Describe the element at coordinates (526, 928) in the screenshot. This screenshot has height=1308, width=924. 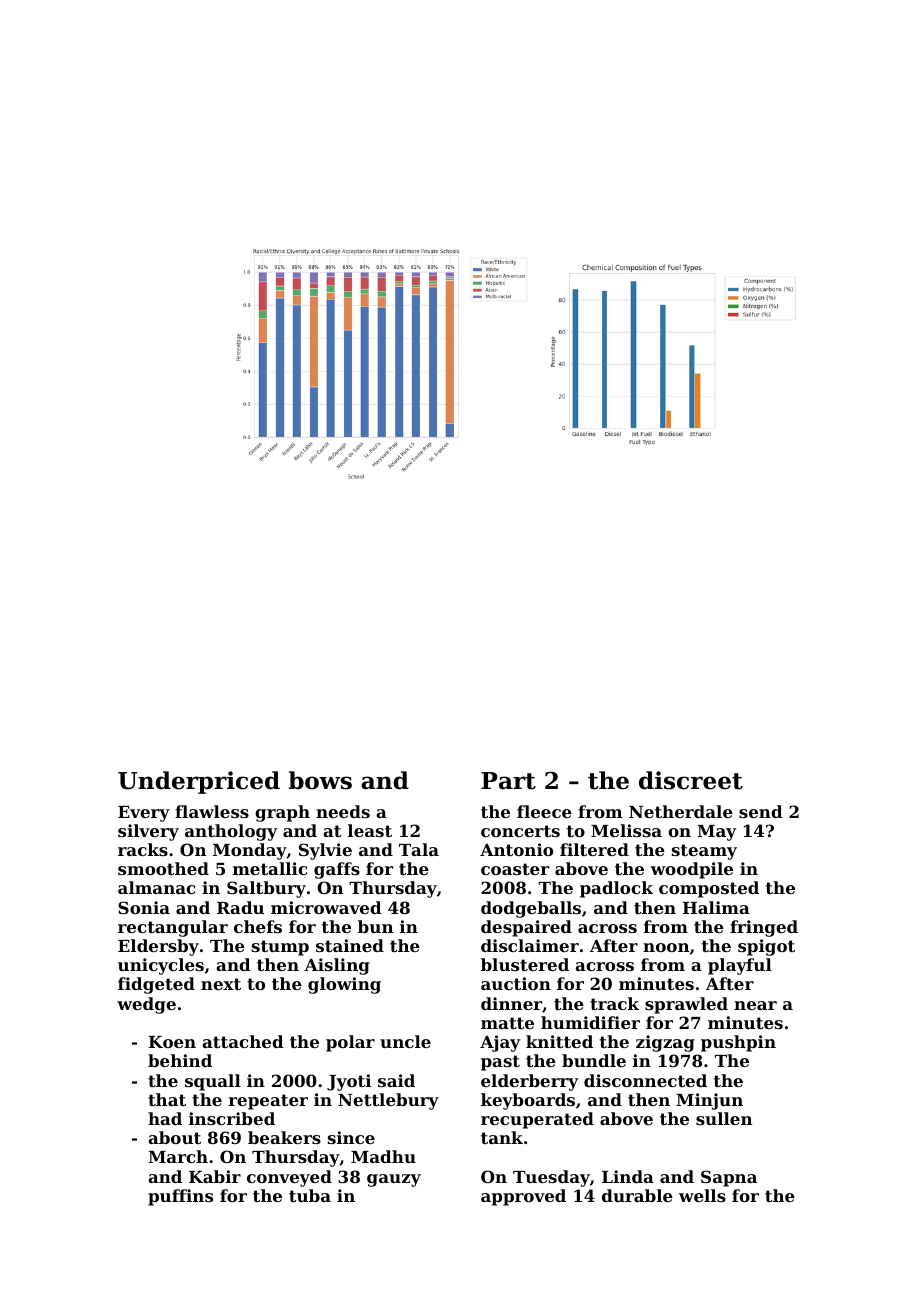
I see `despaired` at that location.
